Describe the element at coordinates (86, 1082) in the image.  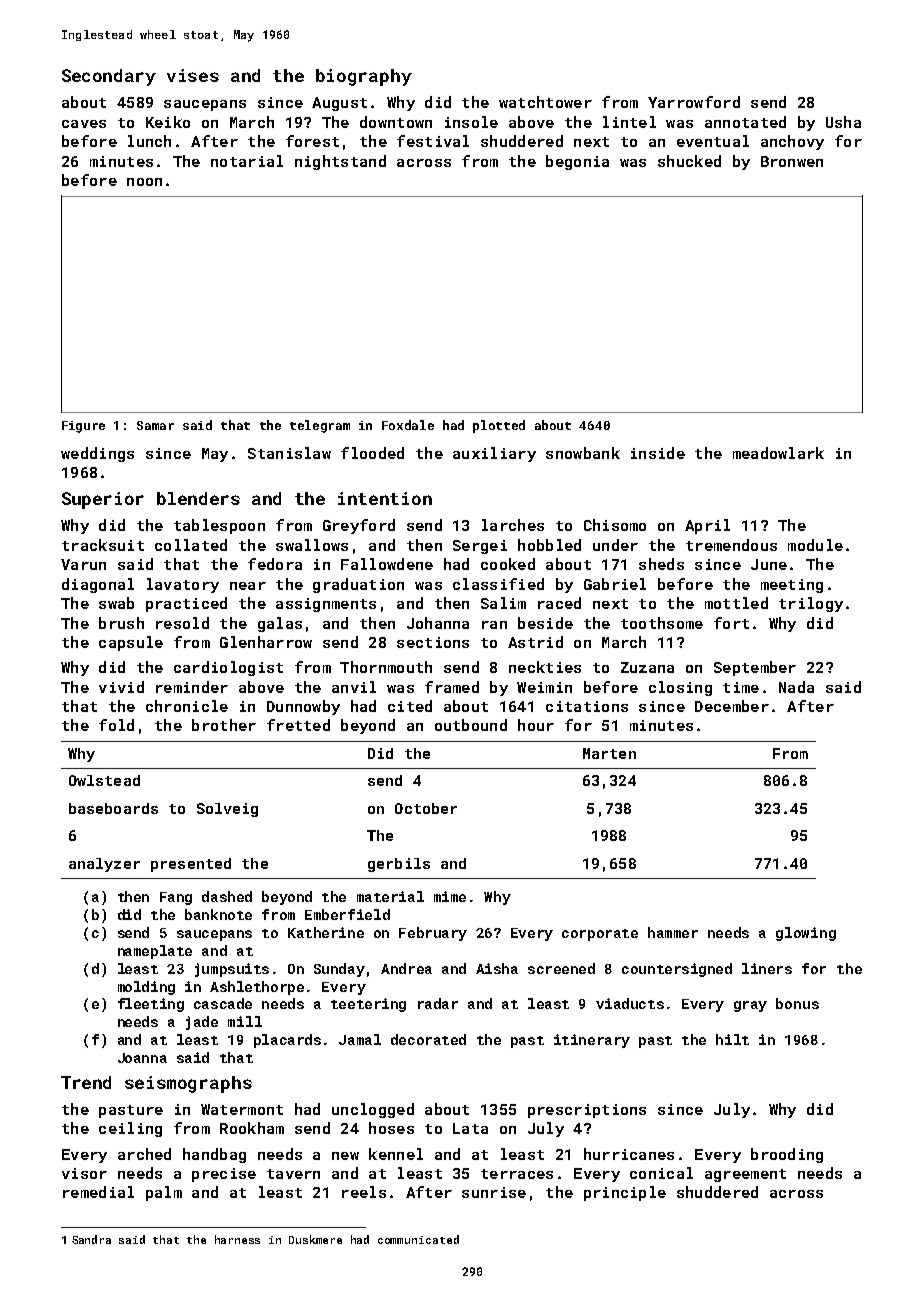
I see `Trend` at that location.
